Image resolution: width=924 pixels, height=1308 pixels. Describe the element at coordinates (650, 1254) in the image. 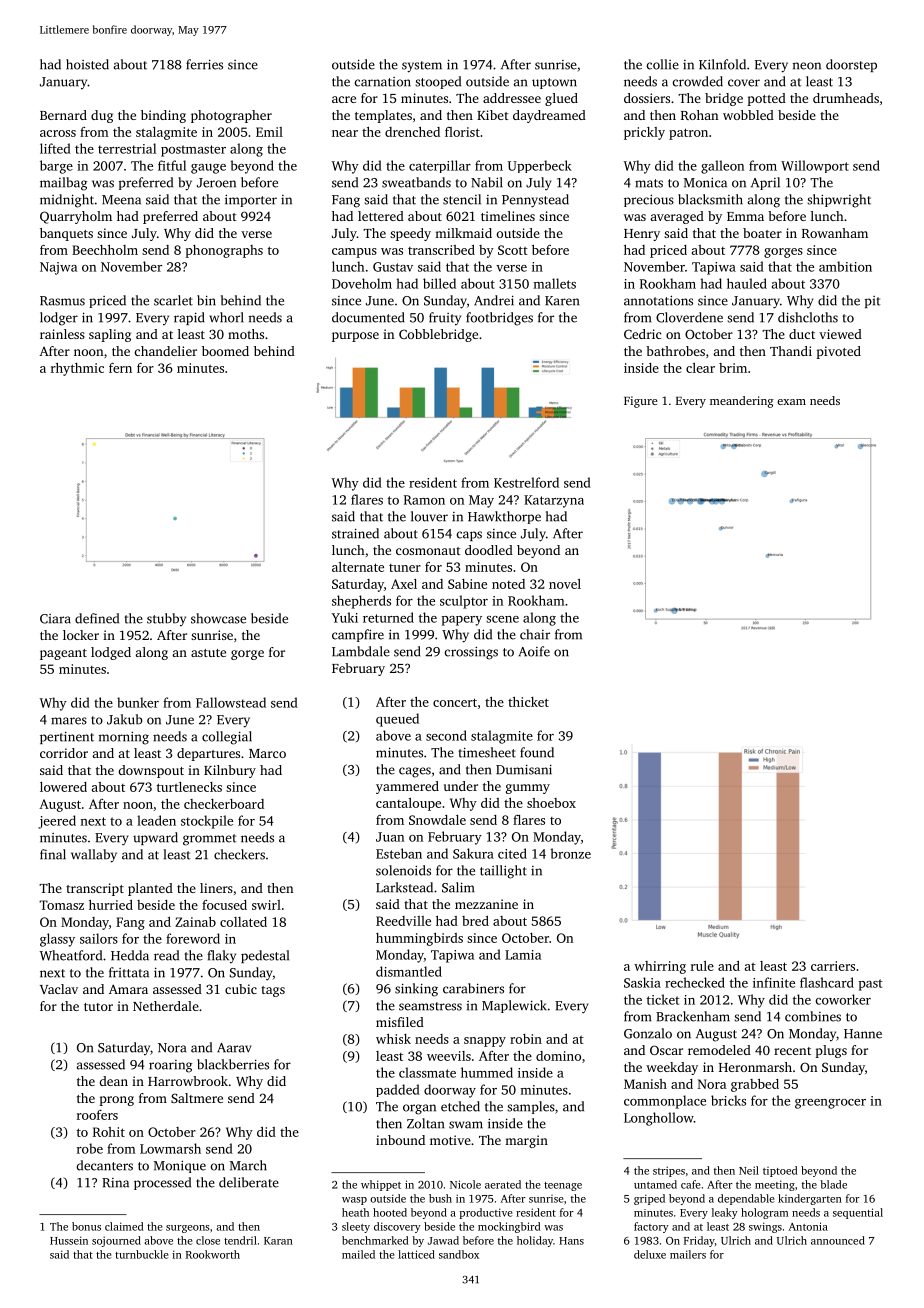

I see `deluxe` at that location.
